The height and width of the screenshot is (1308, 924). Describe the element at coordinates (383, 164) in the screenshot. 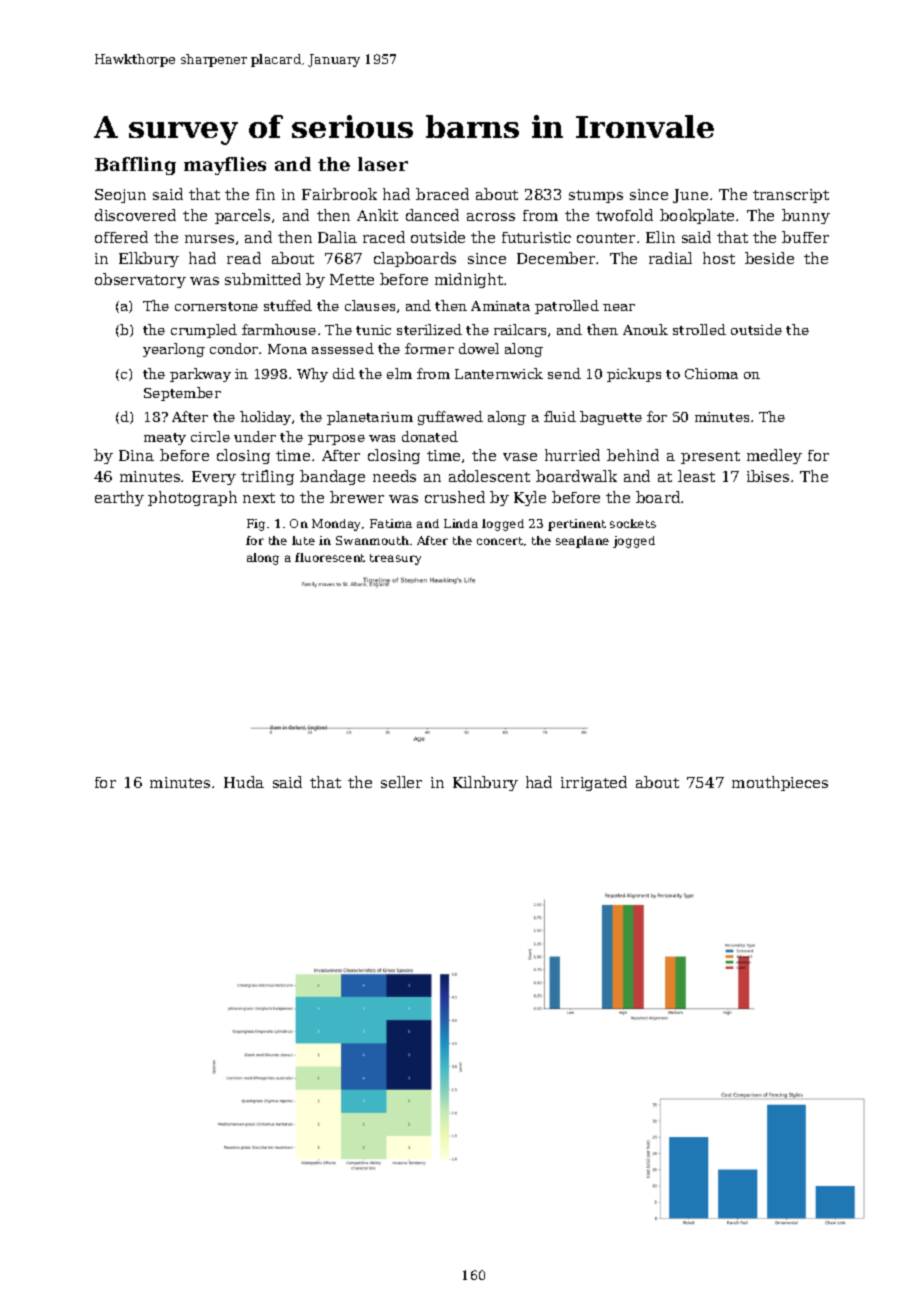

I see `laser` at that location.
